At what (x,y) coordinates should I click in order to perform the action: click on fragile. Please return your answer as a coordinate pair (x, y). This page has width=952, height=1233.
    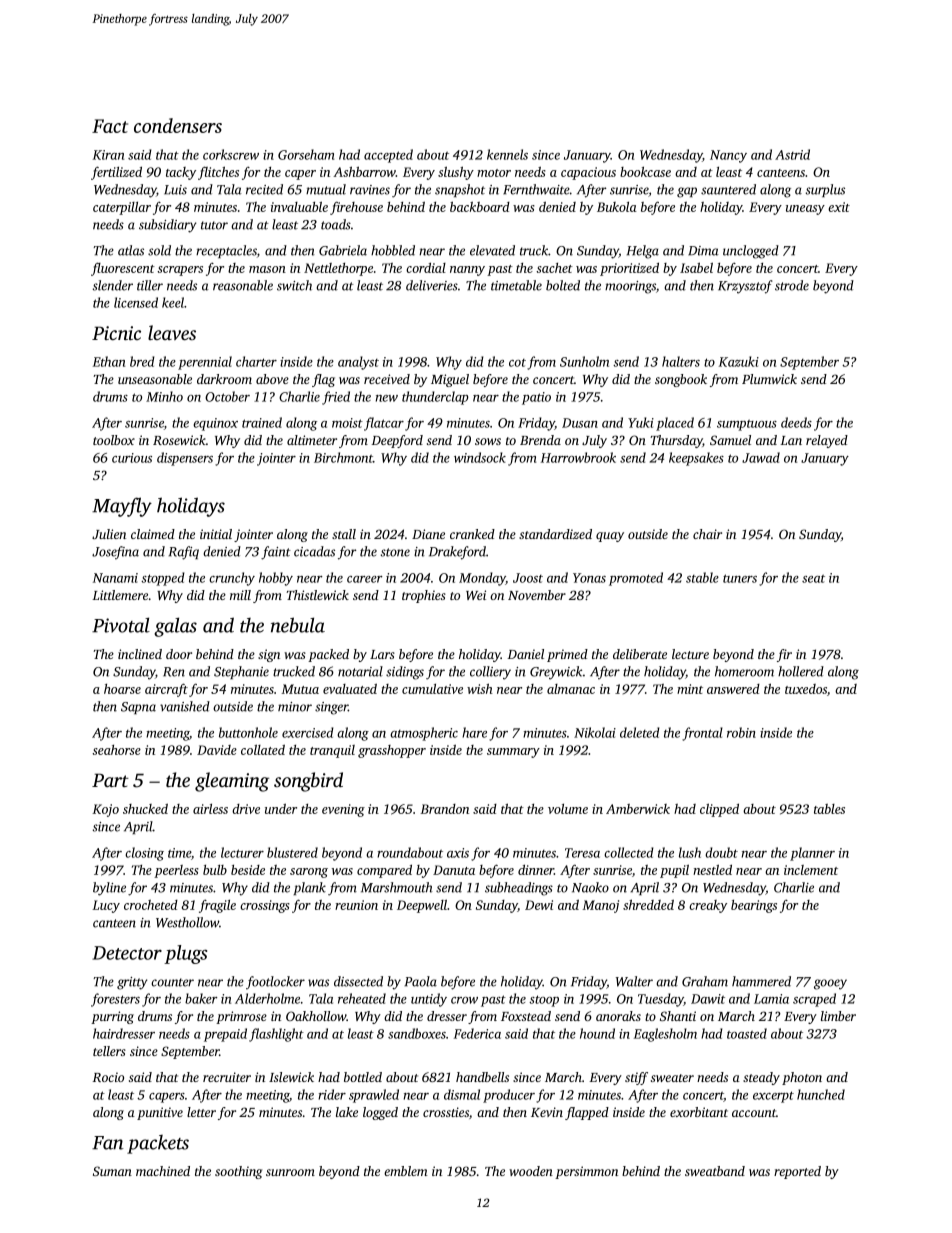
    Looking at the image, I should click on (217, 906).
